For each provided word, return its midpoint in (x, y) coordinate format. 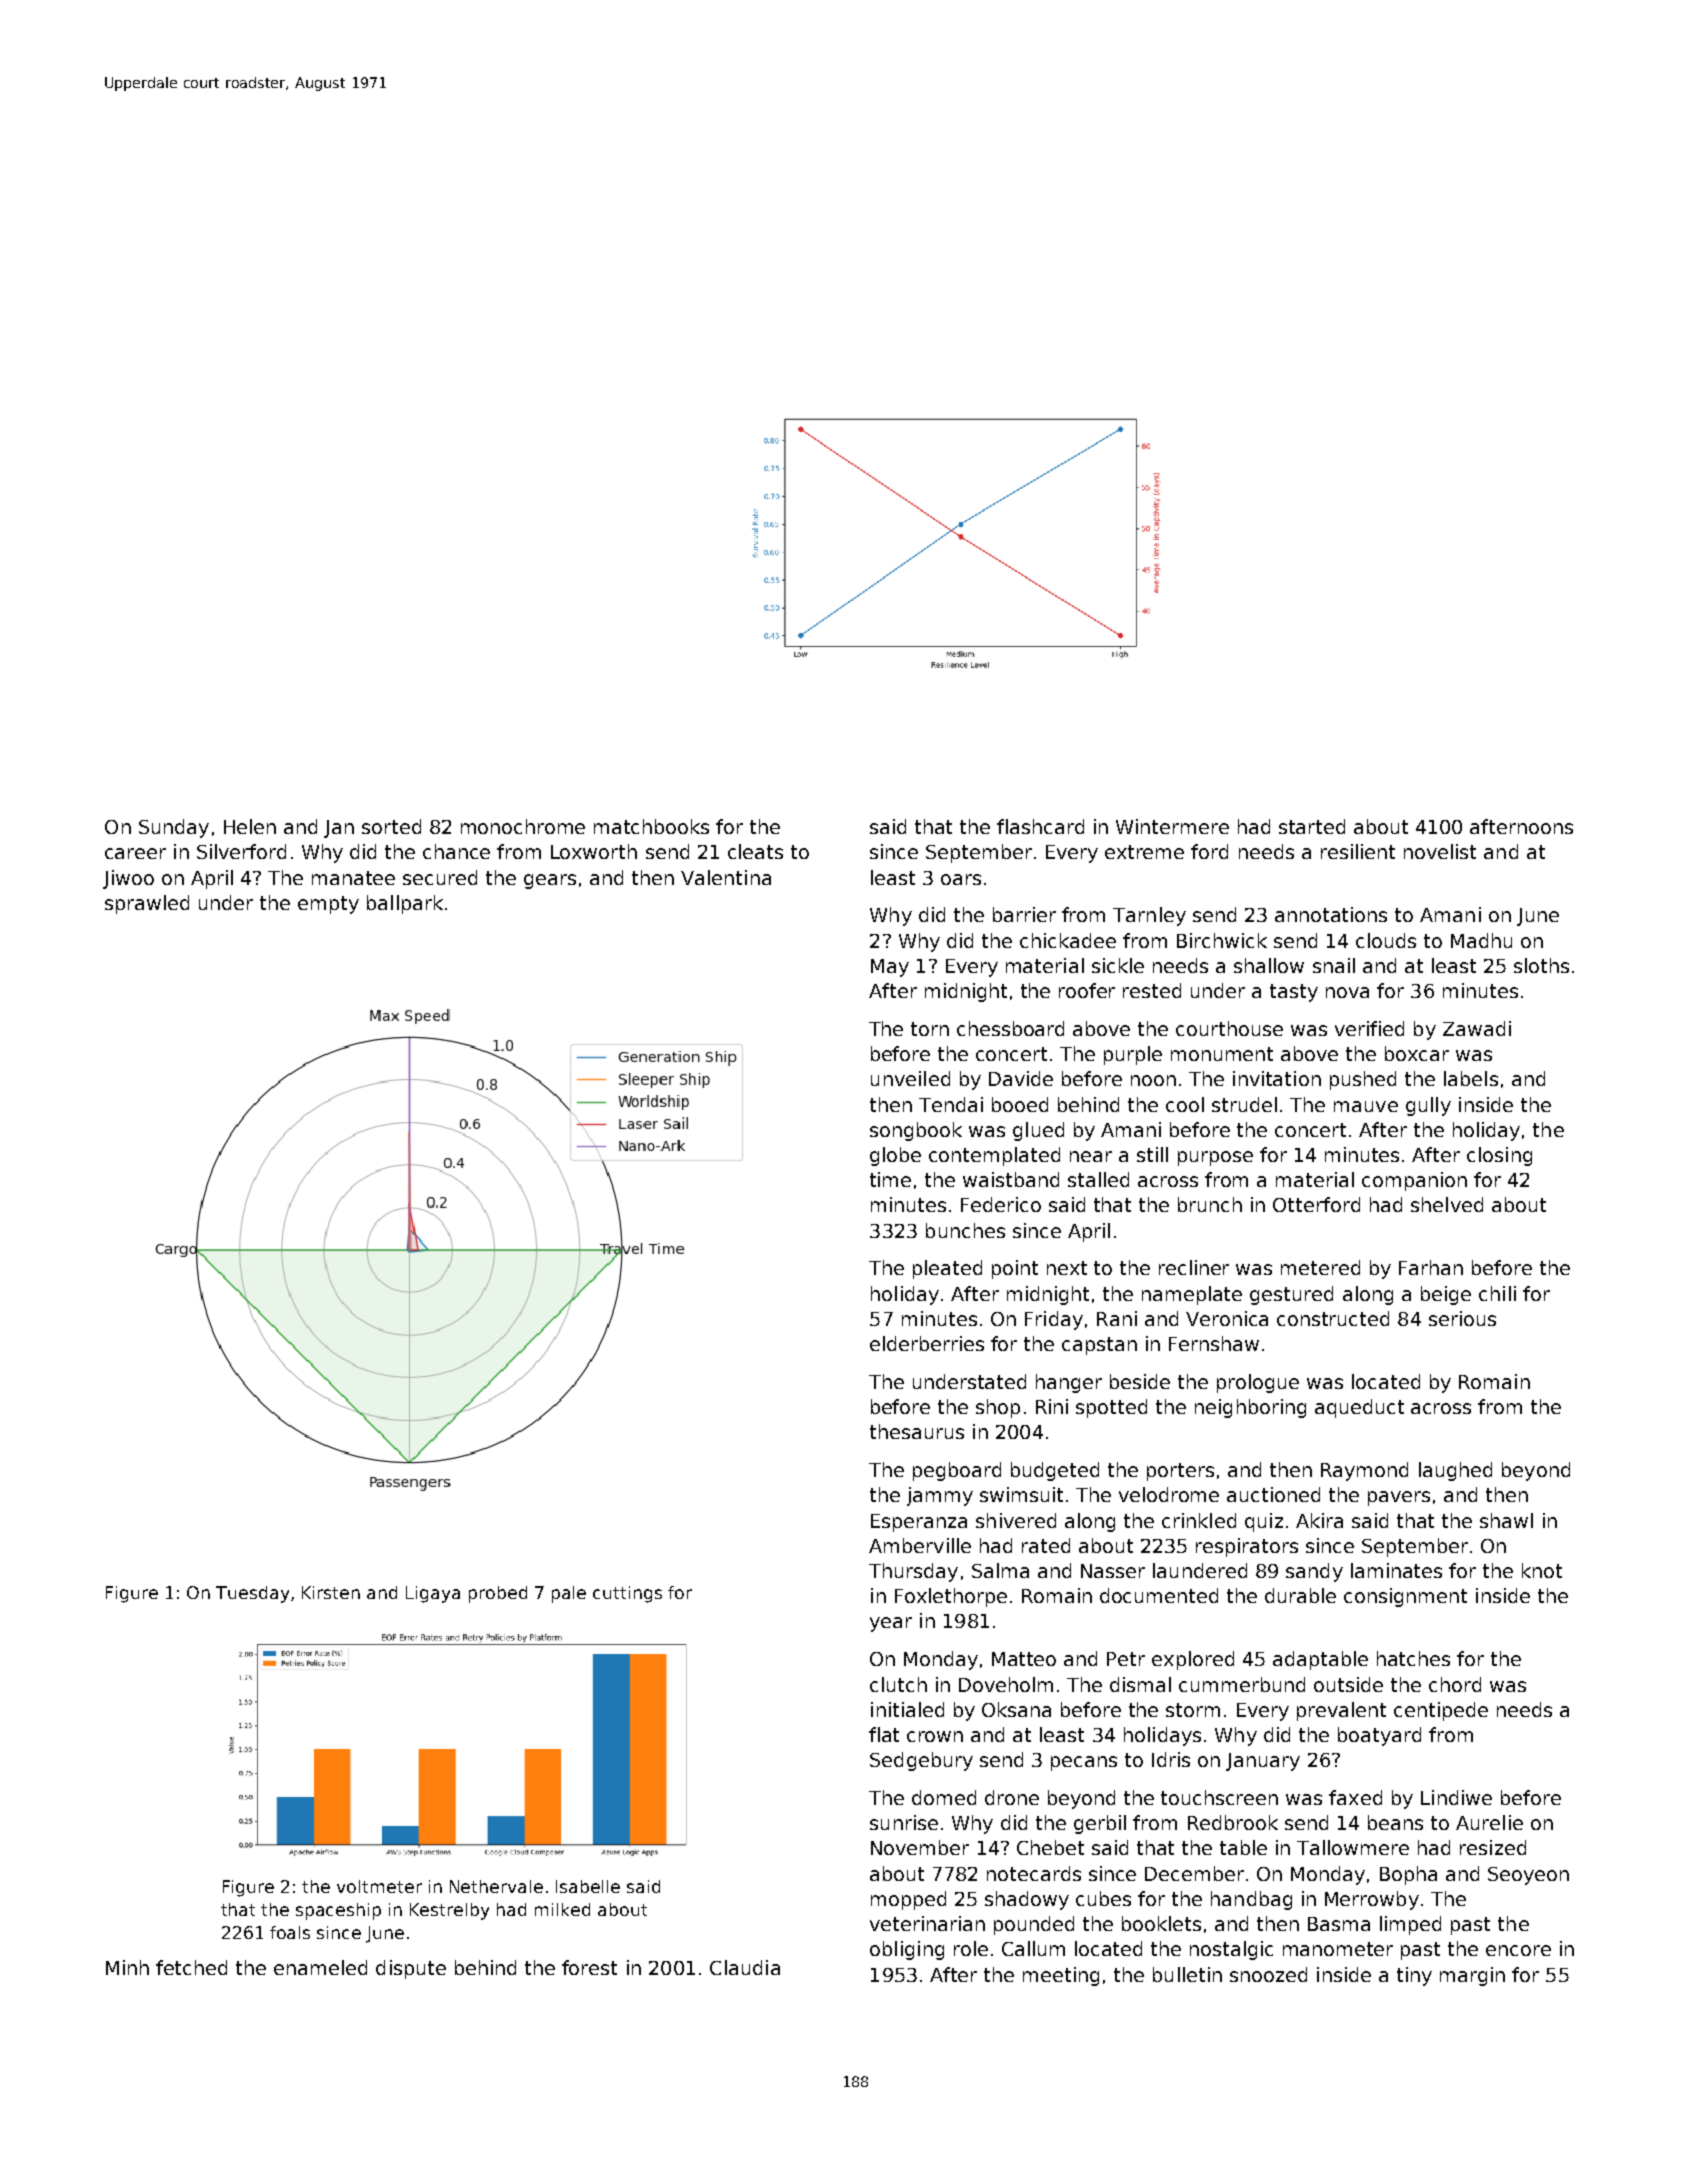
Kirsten (331, 1592)
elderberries (927, 1343)
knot (1542, 1570)
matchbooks (651, 826)
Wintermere (1172, 826)
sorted (391, 826)
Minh (127, 1967)
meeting (1061, 1976)
